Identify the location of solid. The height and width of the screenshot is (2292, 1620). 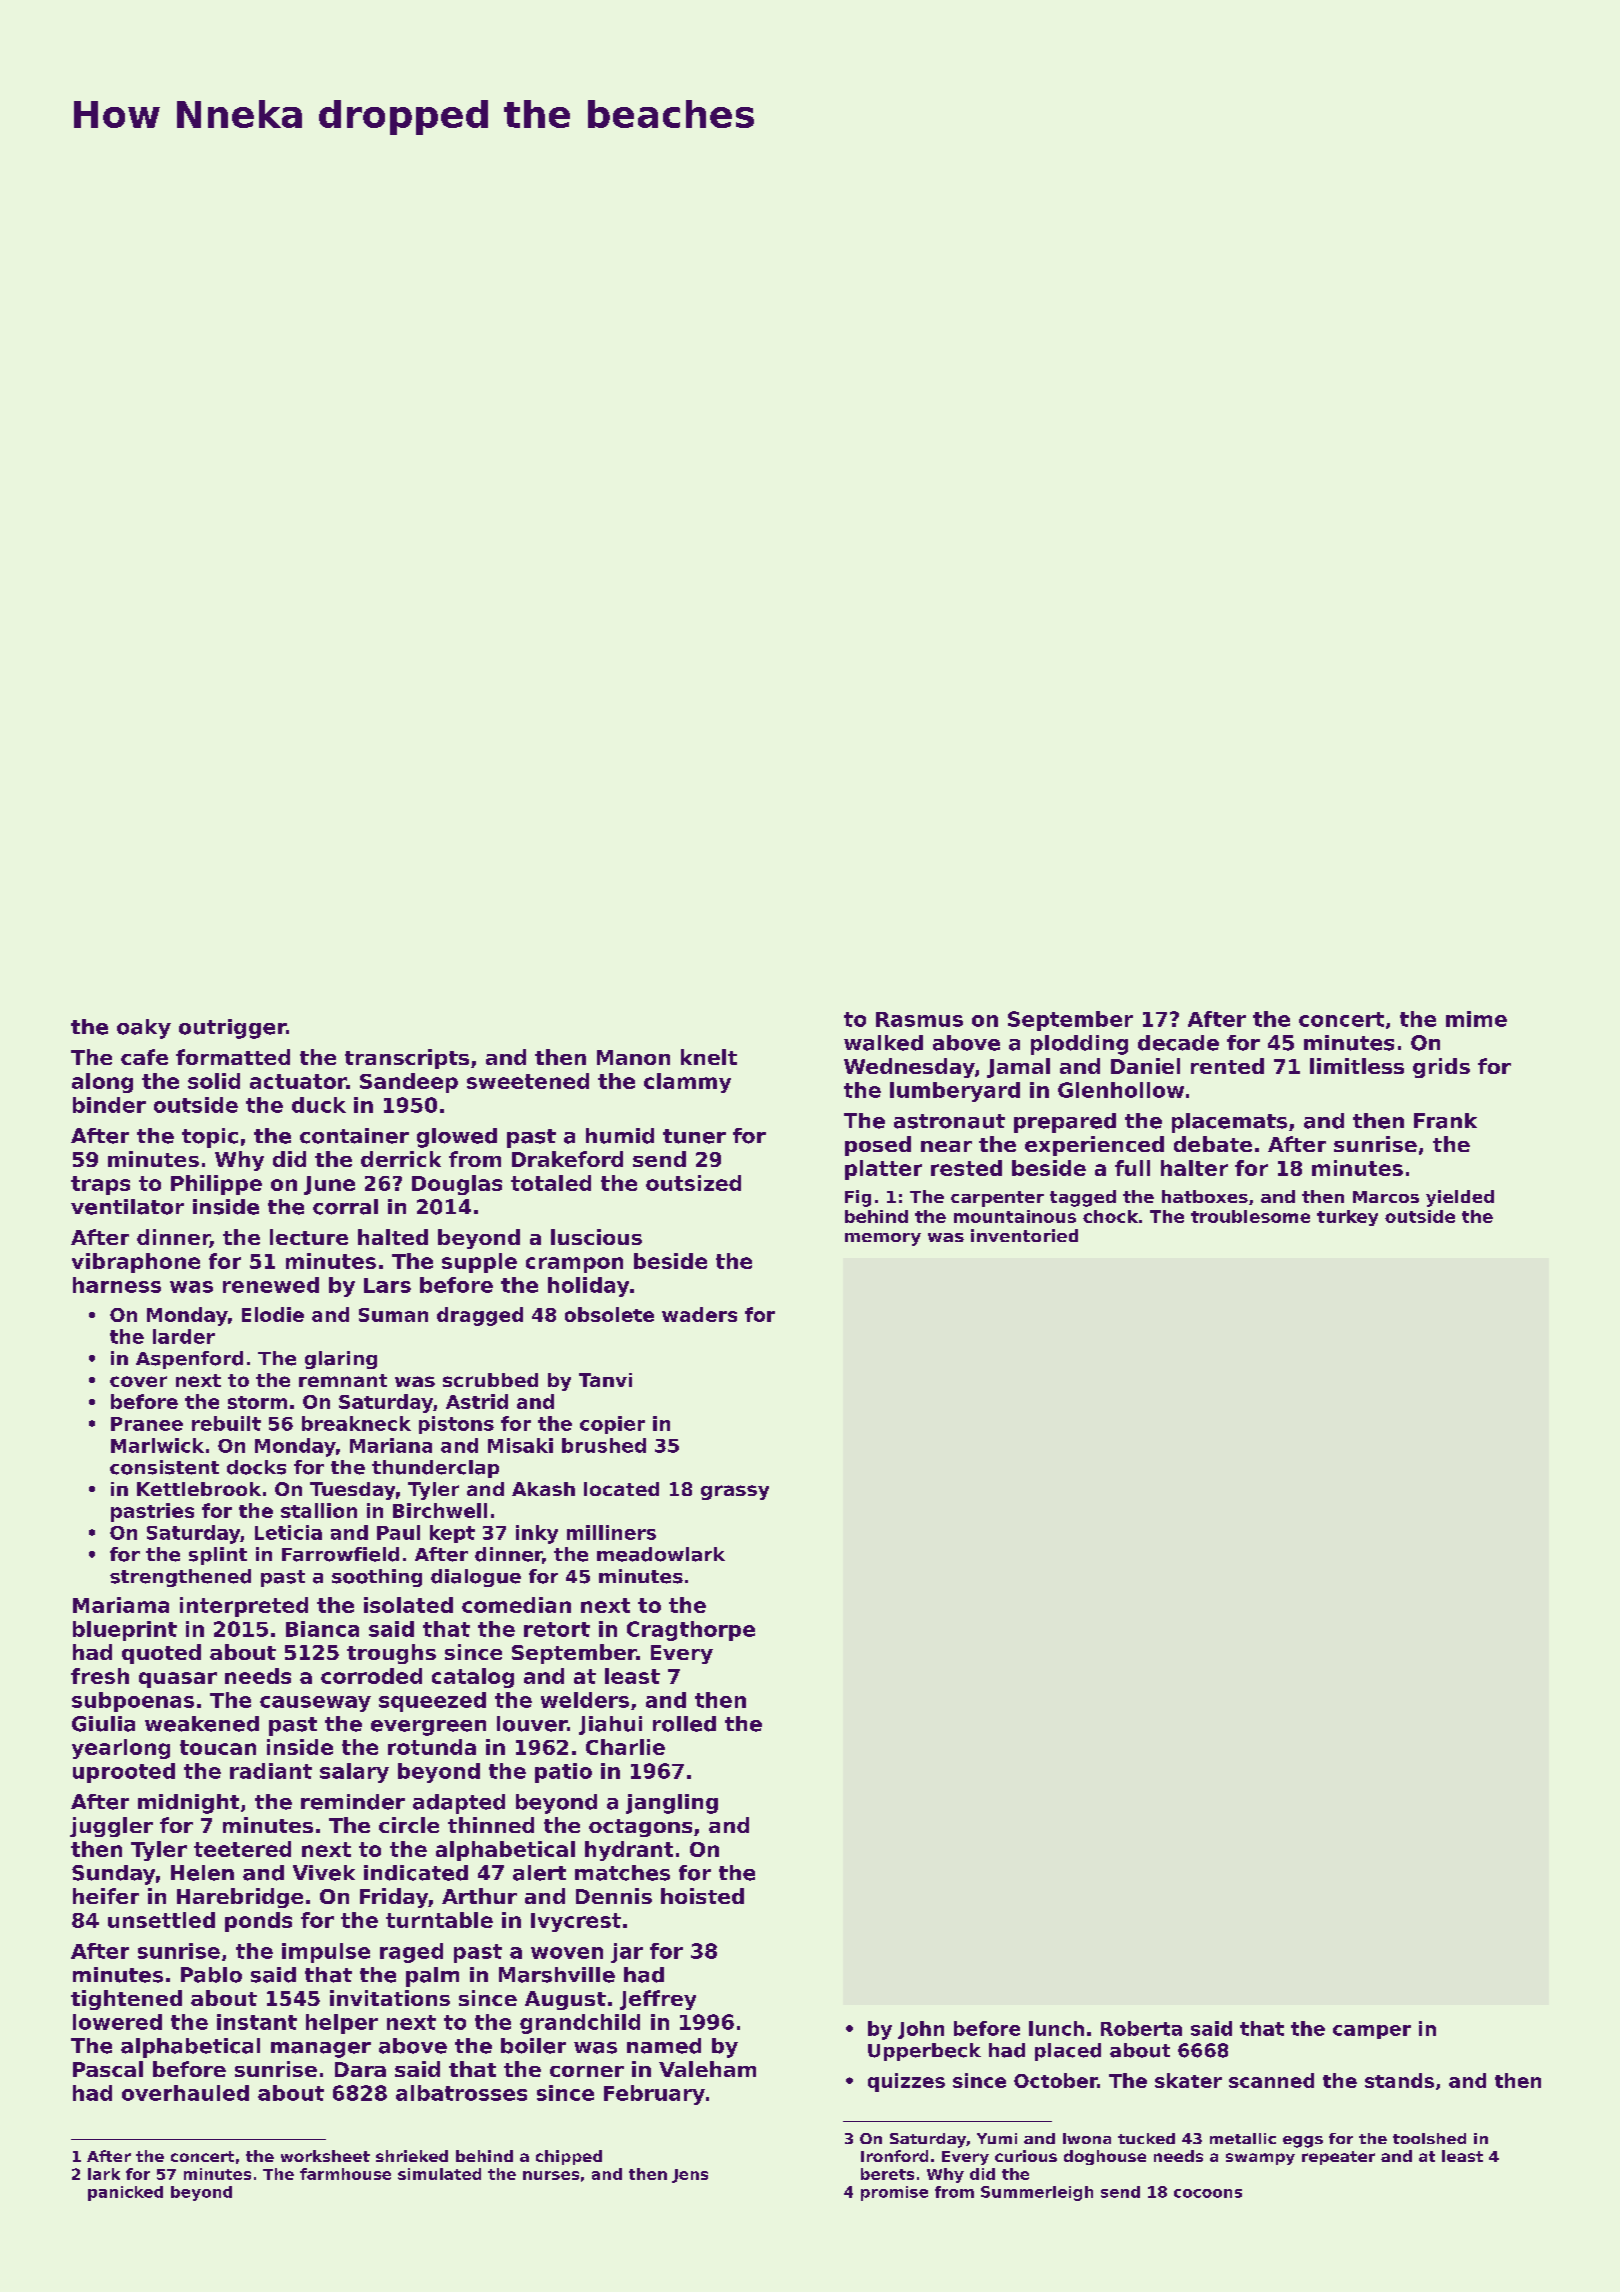
(214, 1081).
